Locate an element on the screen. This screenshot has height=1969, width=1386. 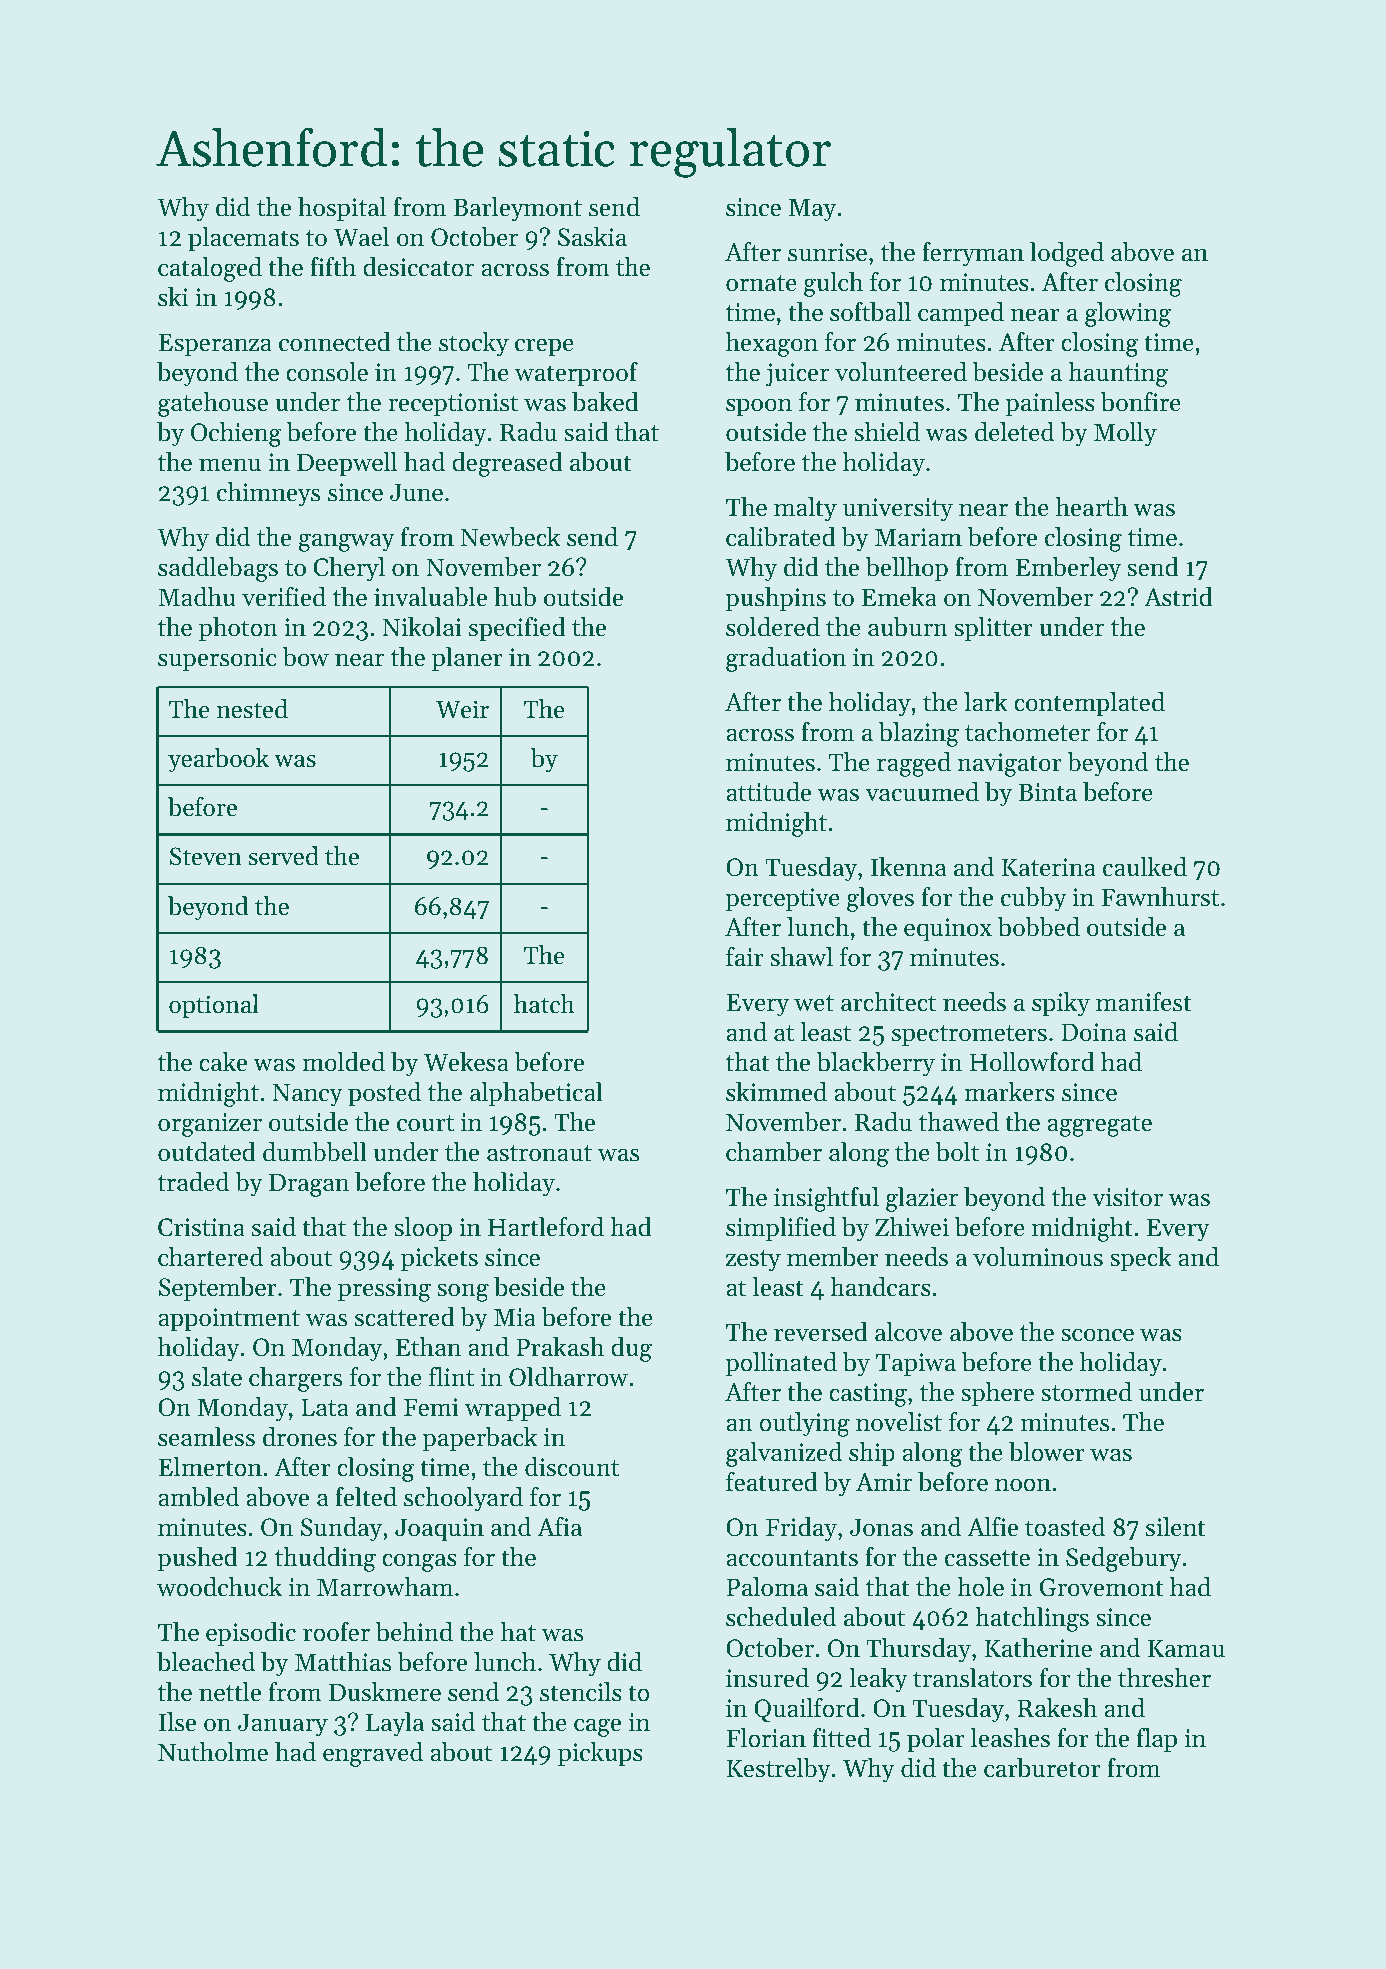
placemats is located at coordinates (243, 239).
